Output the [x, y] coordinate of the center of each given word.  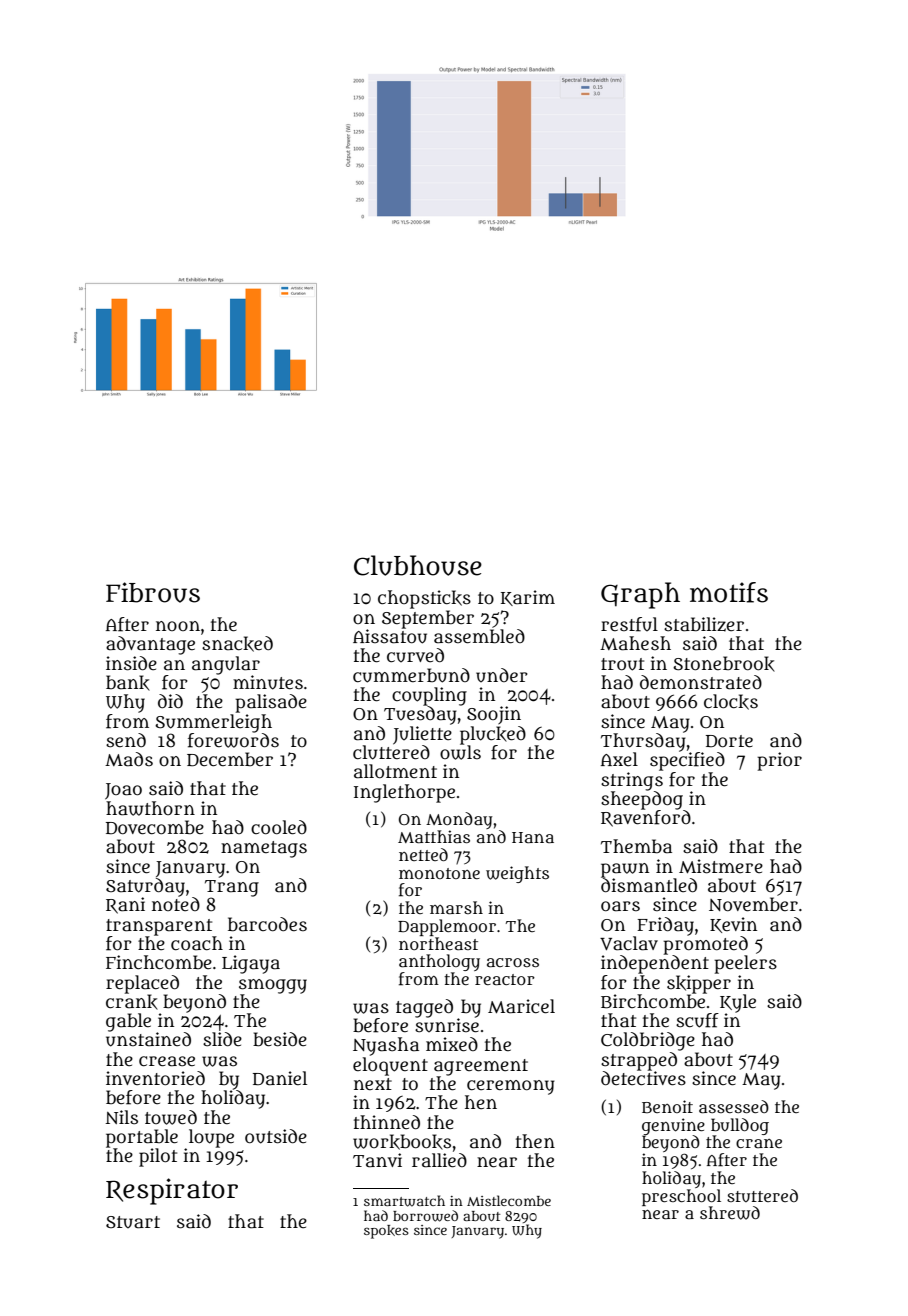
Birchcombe [653, 1001]
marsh [456, 907]
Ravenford [646, 818]
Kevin [733, 925]
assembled [479, 636]
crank [132, 1002]
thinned [387, 1122]
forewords [233, 740]
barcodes [267, 924]
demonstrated [701, 682]
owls [460, 752]
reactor [505, 979]
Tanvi [377, 1160]
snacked [237, 644]
